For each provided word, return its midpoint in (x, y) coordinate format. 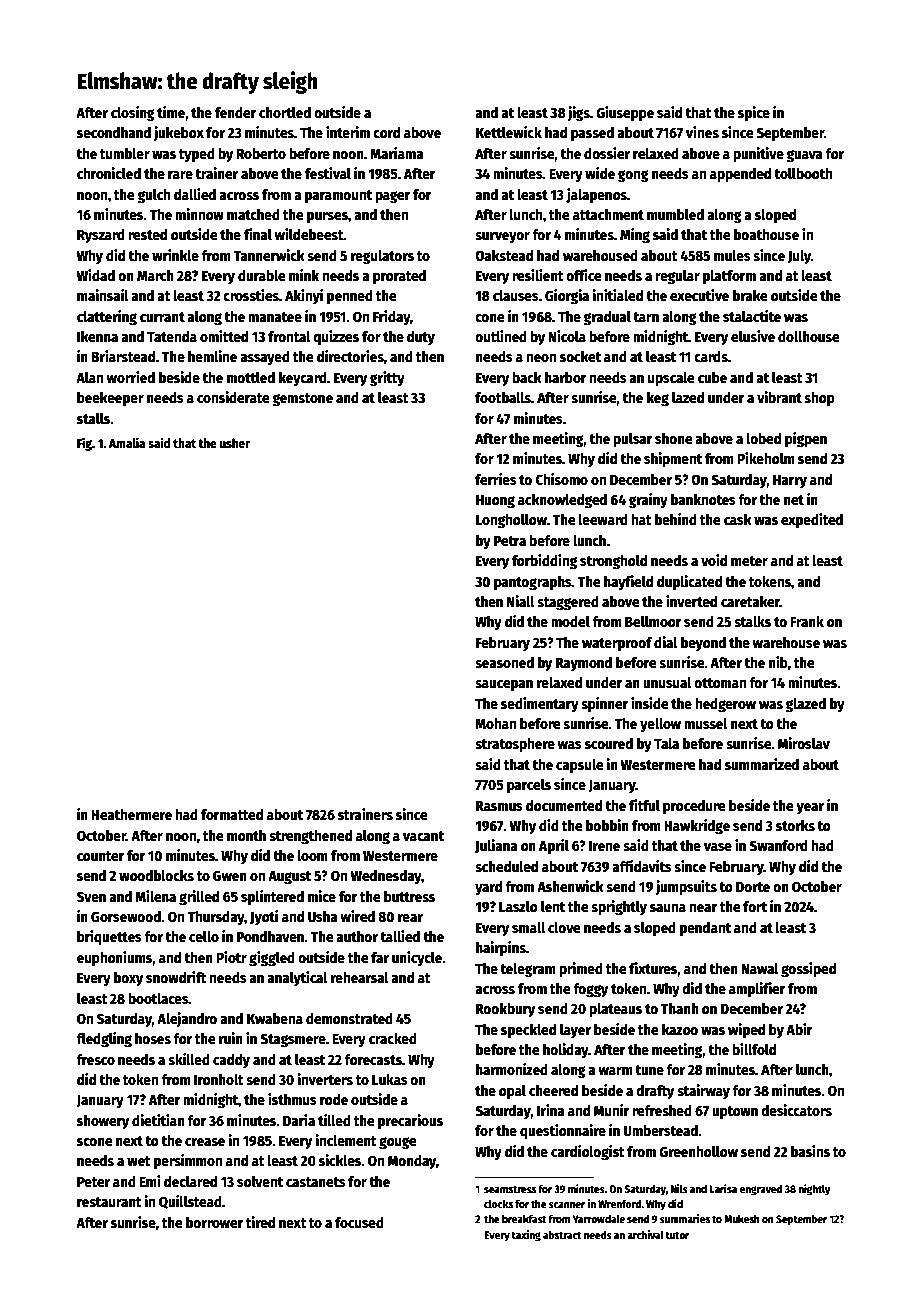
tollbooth (803, 173)
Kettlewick (509, 132)
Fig (84, 444)
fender (236, 112)
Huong (495, 501)
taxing (526, 1236)
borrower (215, 1222)
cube (712, 377)
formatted (232, 814)
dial (666, 642)
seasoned (504, 662)
